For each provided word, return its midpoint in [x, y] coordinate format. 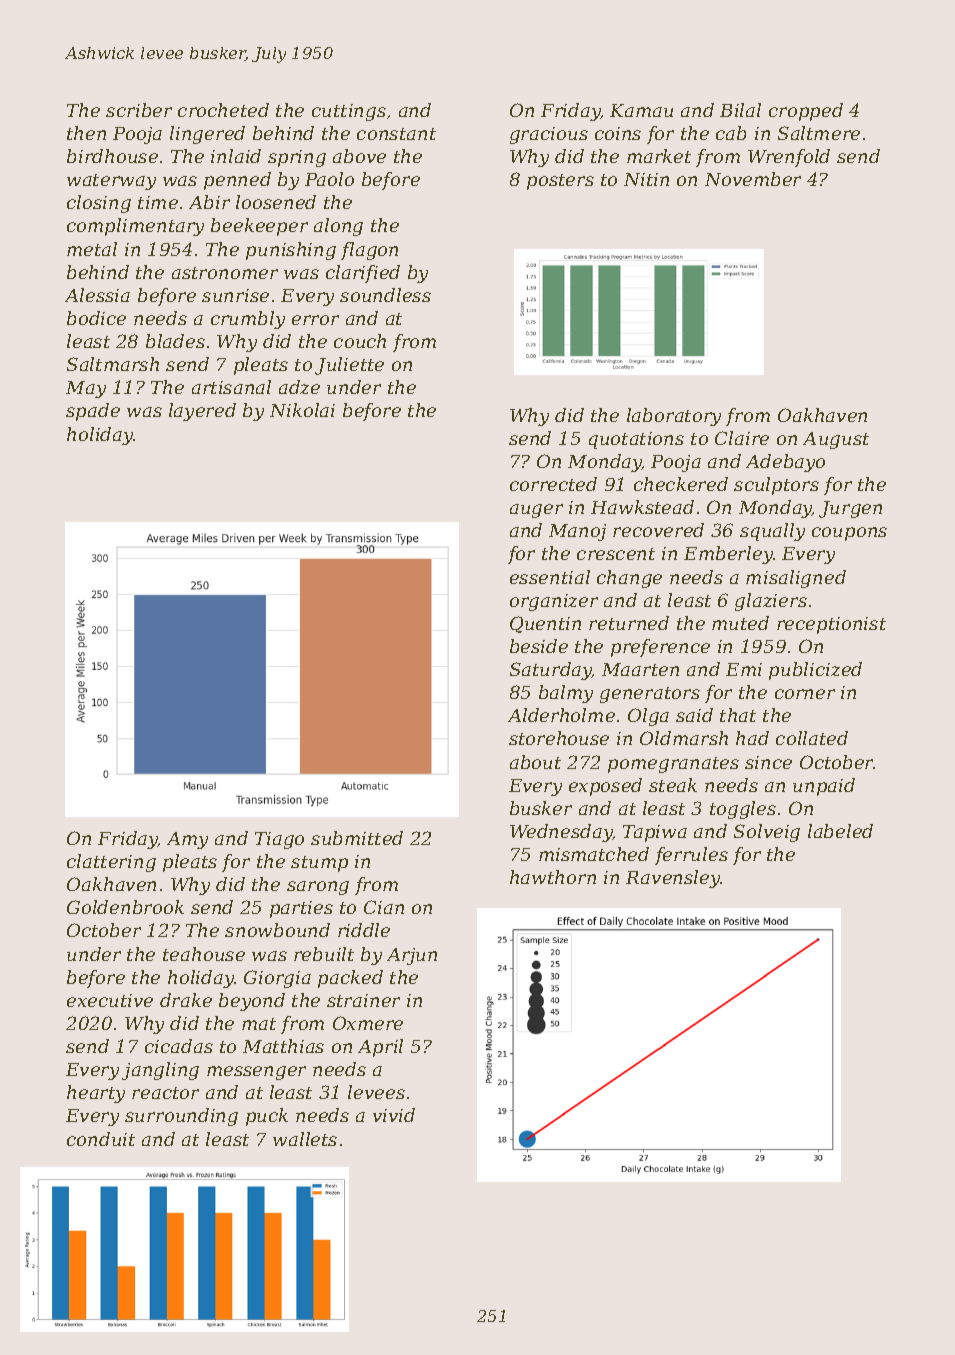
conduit [101, 1139]
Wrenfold [789, 158]
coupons [849, 534]
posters [560, 182]
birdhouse [112, 156]
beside [539, 646]
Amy [187, 840]
